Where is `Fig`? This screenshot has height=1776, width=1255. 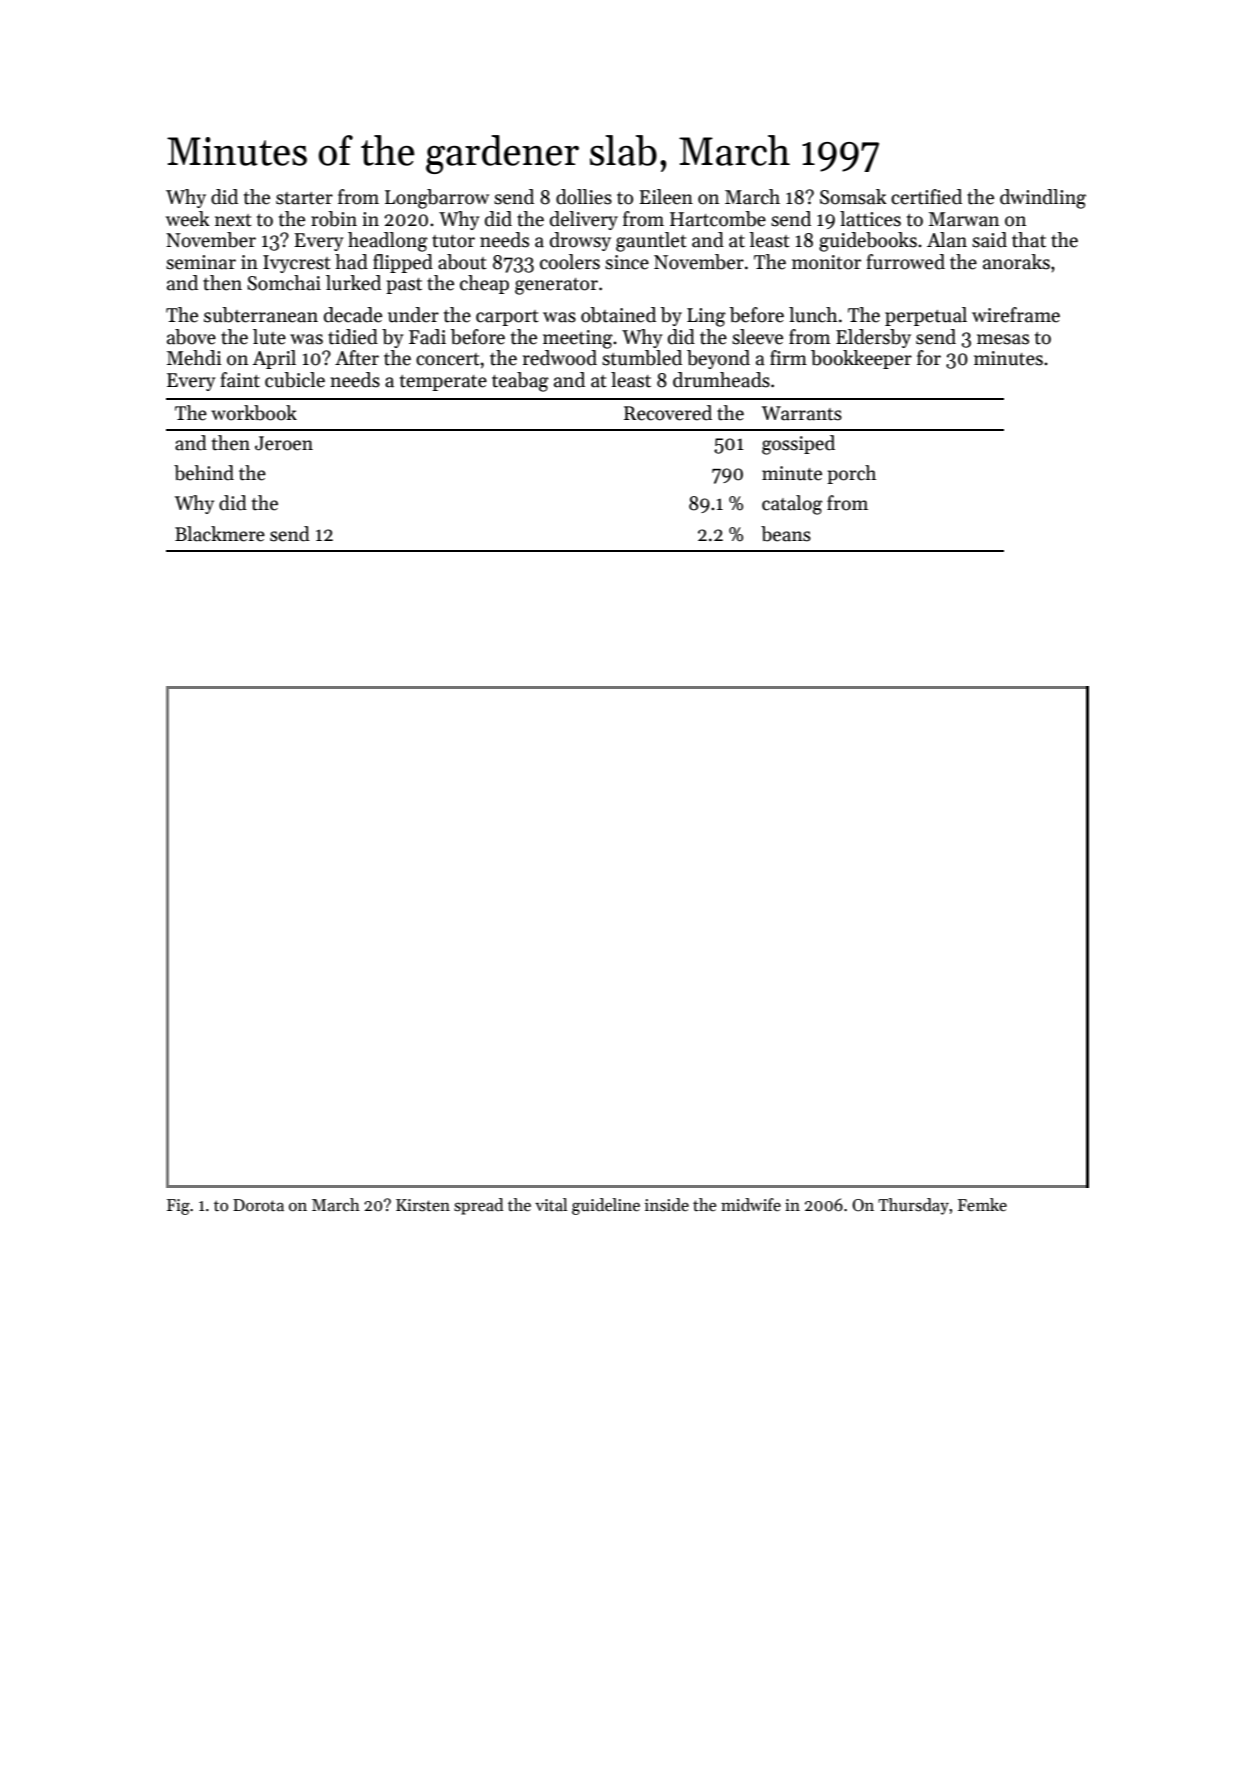 Fig is located at coordinates (178, 1207).
